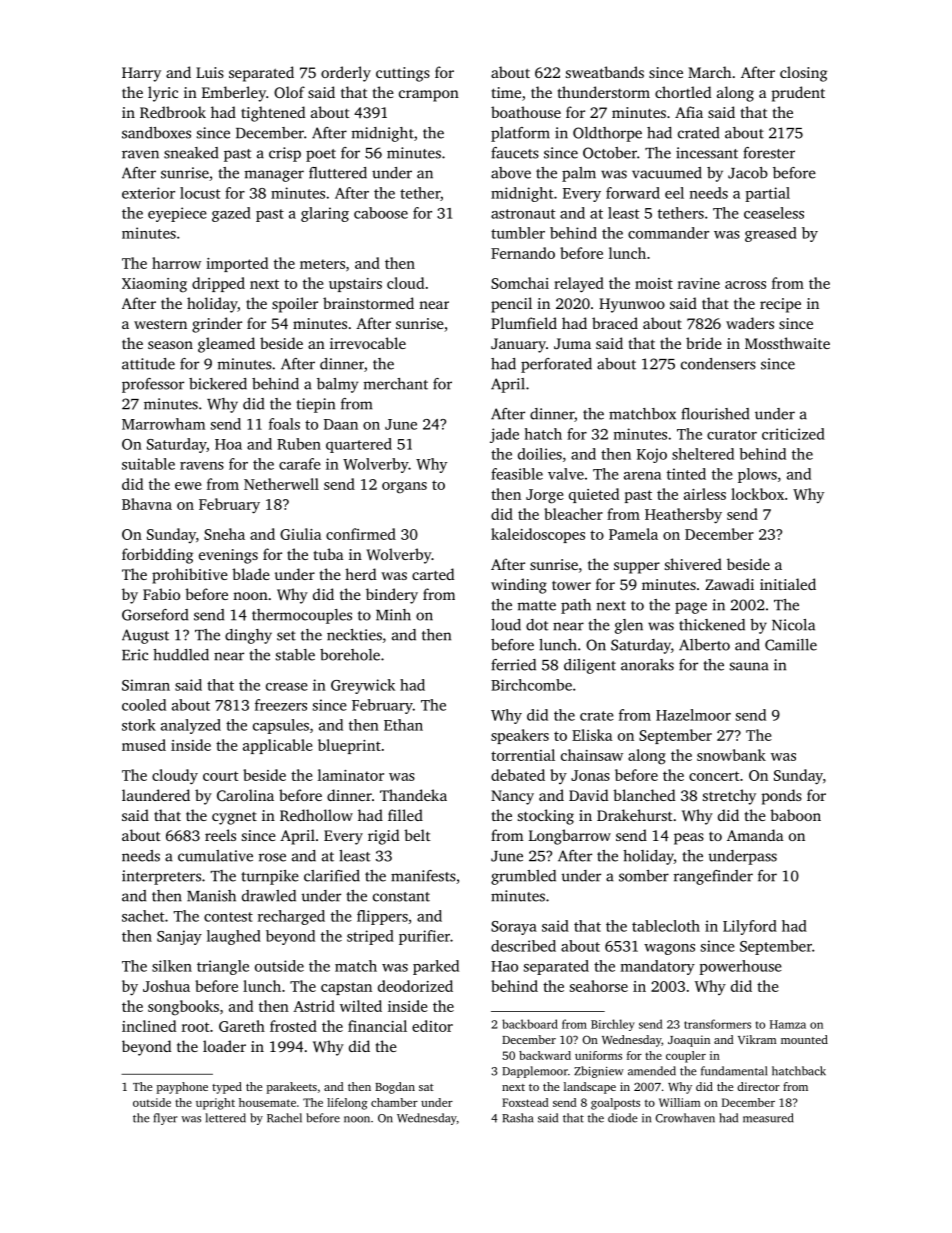 This image has height=1233, width=952. I want to click on measured, so click(768, 1118).
